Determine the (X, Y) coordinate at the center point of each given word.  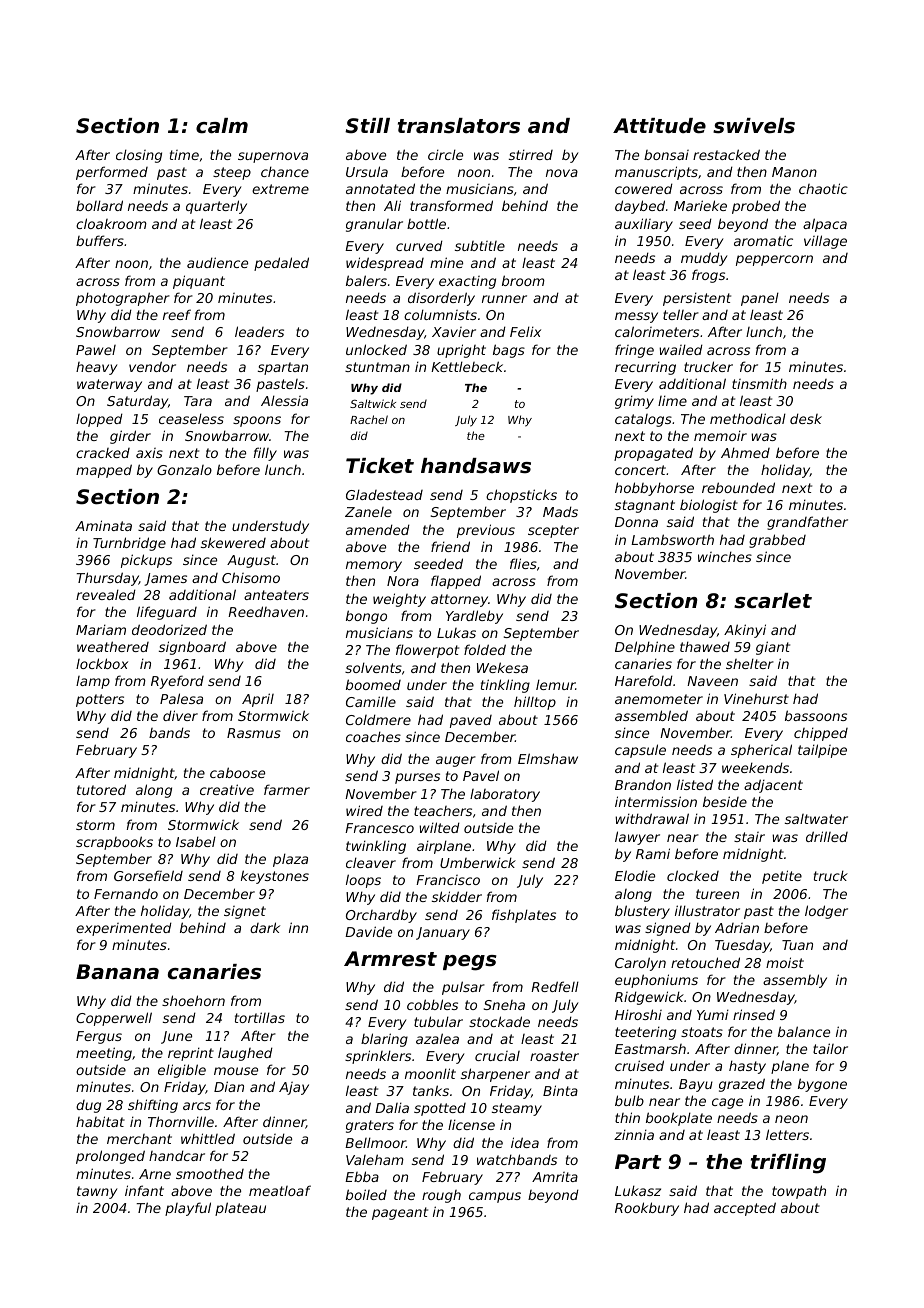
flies (523, 563)
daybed (640, 207)
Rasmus (254, 733)
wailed (681, 349)
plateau (240, 1209)
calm (222, 126)
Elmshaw (548, 758)
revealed (106, 594)
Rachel (369, 419)
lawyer (637, 838)
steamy (517, 1109)
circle (445, 154)
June (176, 1037)
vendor (152, 366)
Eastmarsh (650, 1049)
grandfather (807, 523)
